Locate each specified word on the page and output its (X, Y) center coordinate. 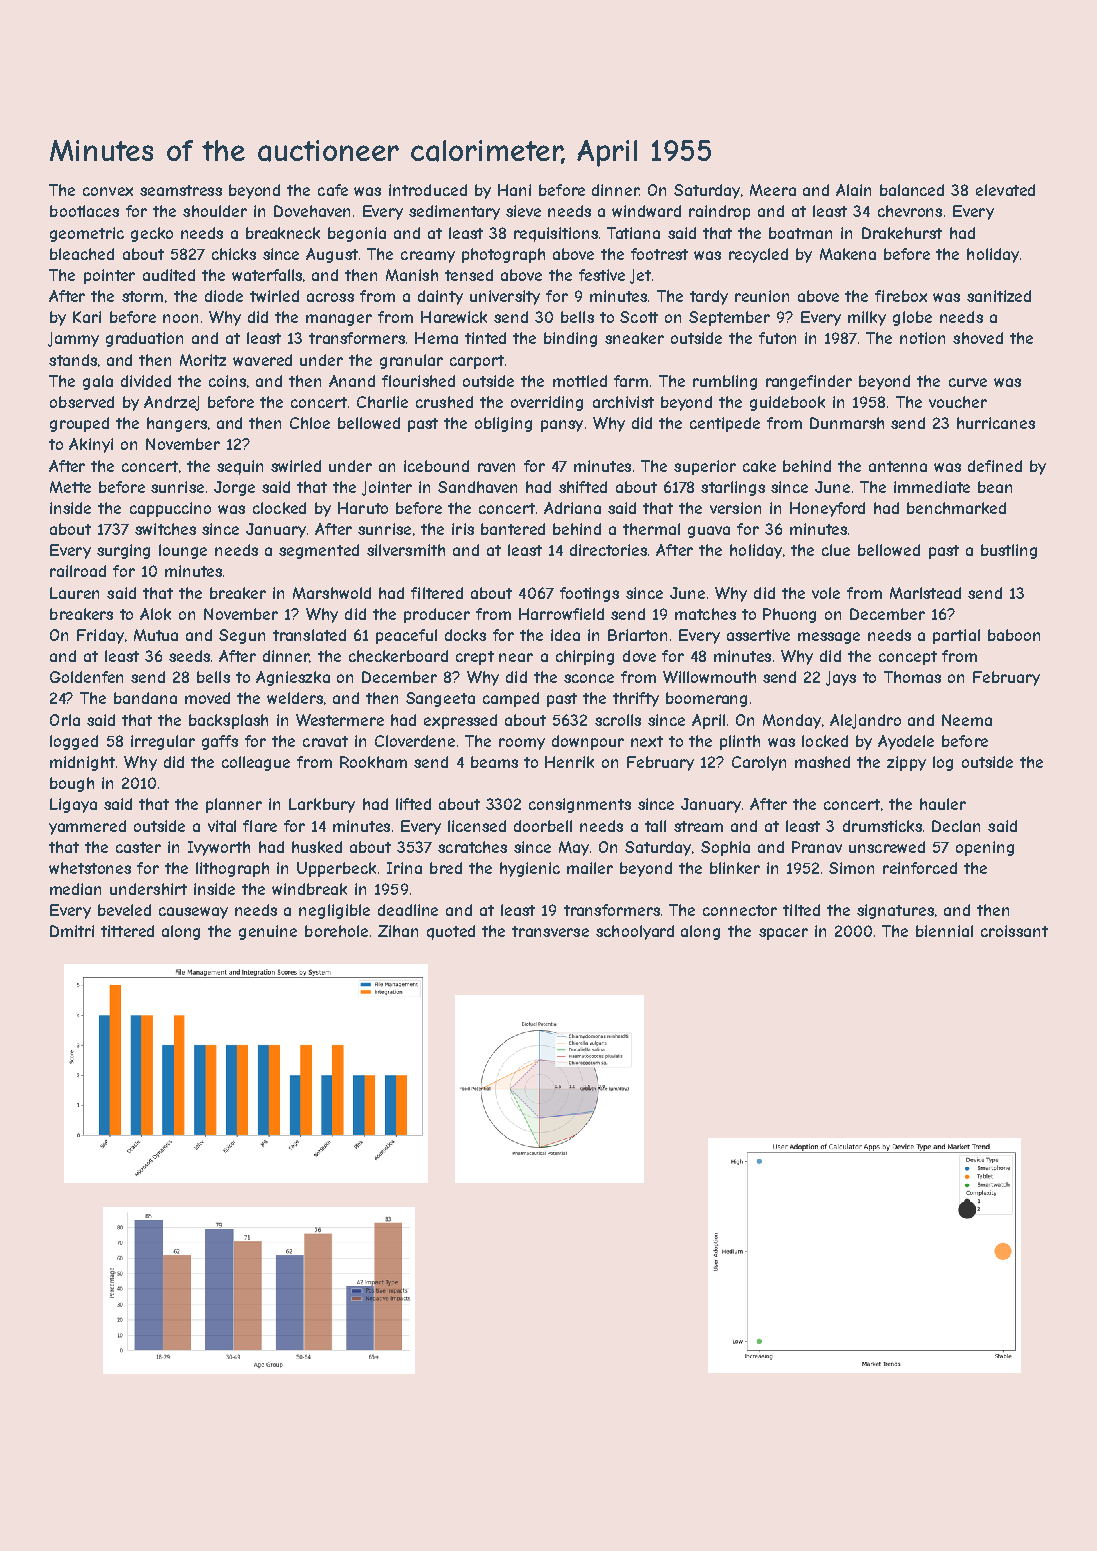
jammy (73, 339)
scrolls (618, 720)
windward (646, 211)
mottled (580, 381)
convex (108, 191)
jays (841, 678)
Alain (853, 190)
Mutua (156, 635)
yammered (87, 827)
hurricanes (996, 423)
